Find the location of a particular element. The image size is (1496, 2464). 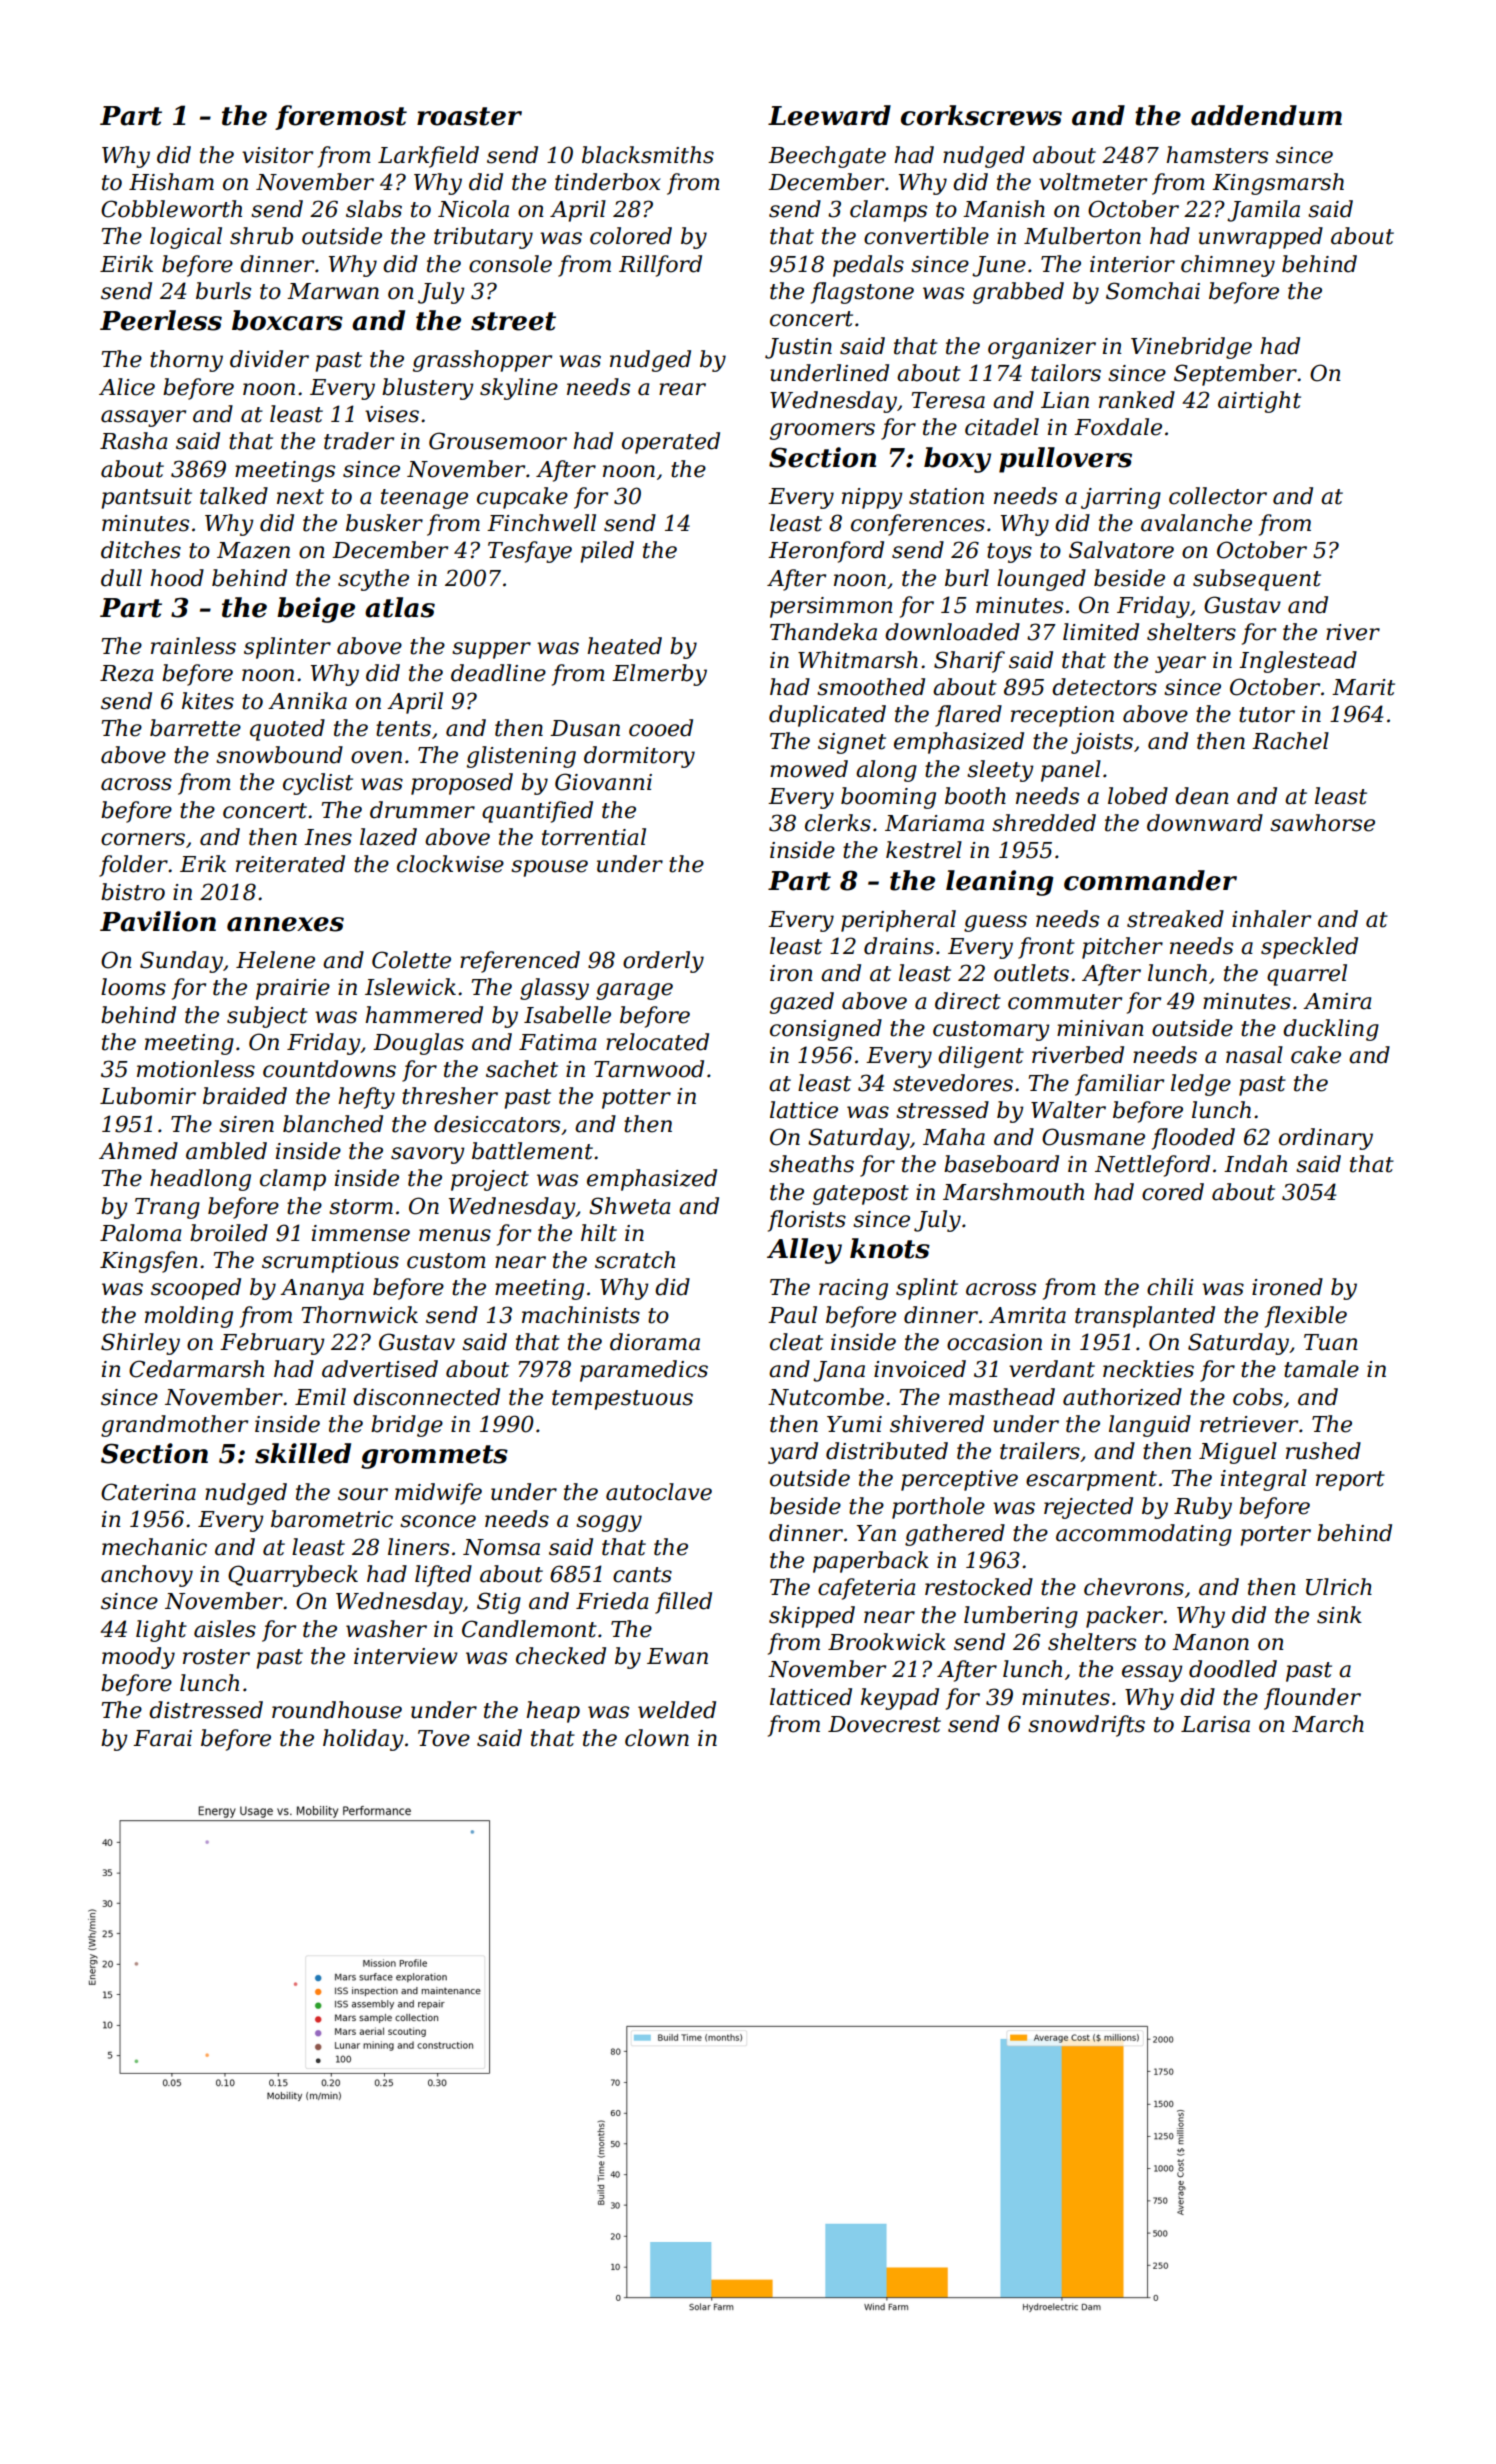

hamsters is located at coordinates (1217, 155).
